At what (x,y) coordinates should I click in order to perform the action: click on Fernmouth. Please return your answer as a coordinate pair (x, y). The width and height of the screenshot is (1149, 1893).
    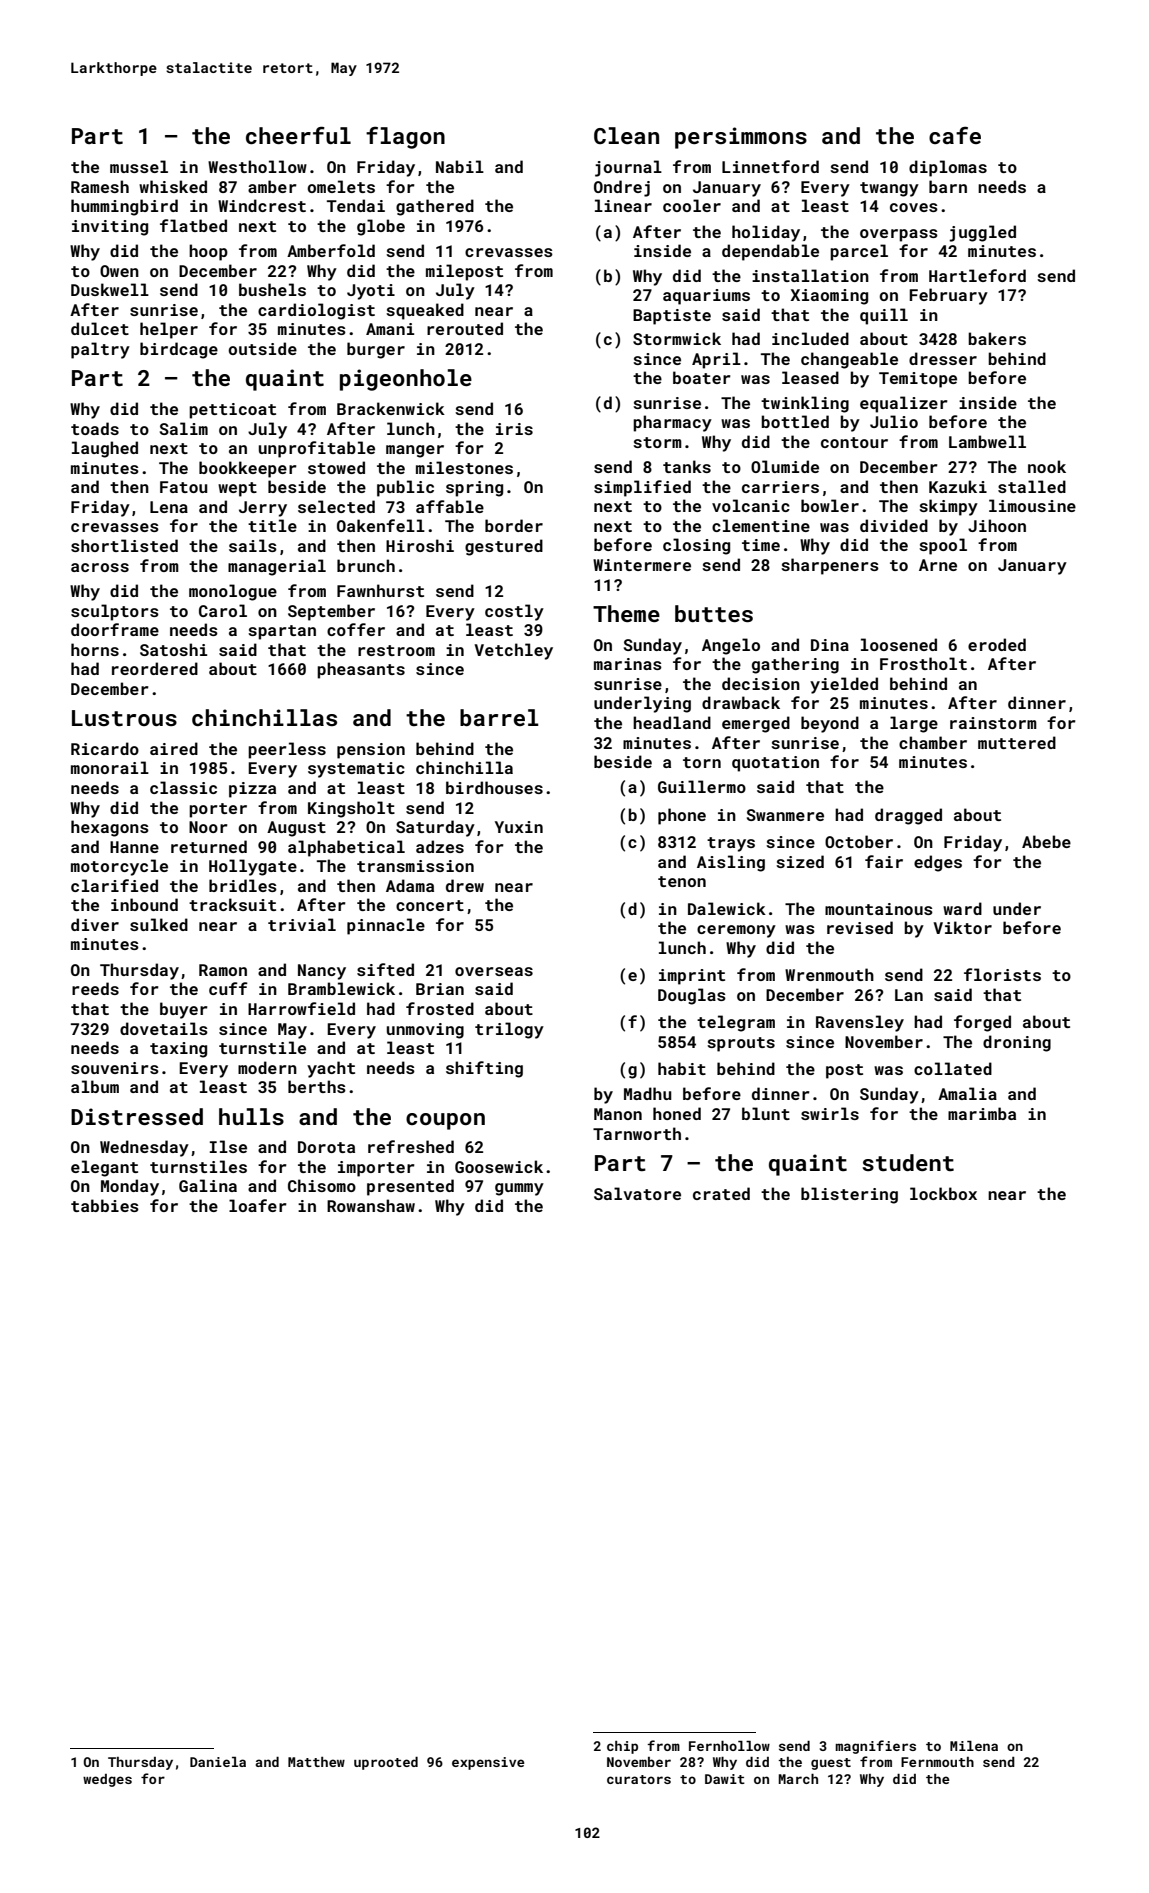
    Looking at the image, I should click on (937, 1762).
